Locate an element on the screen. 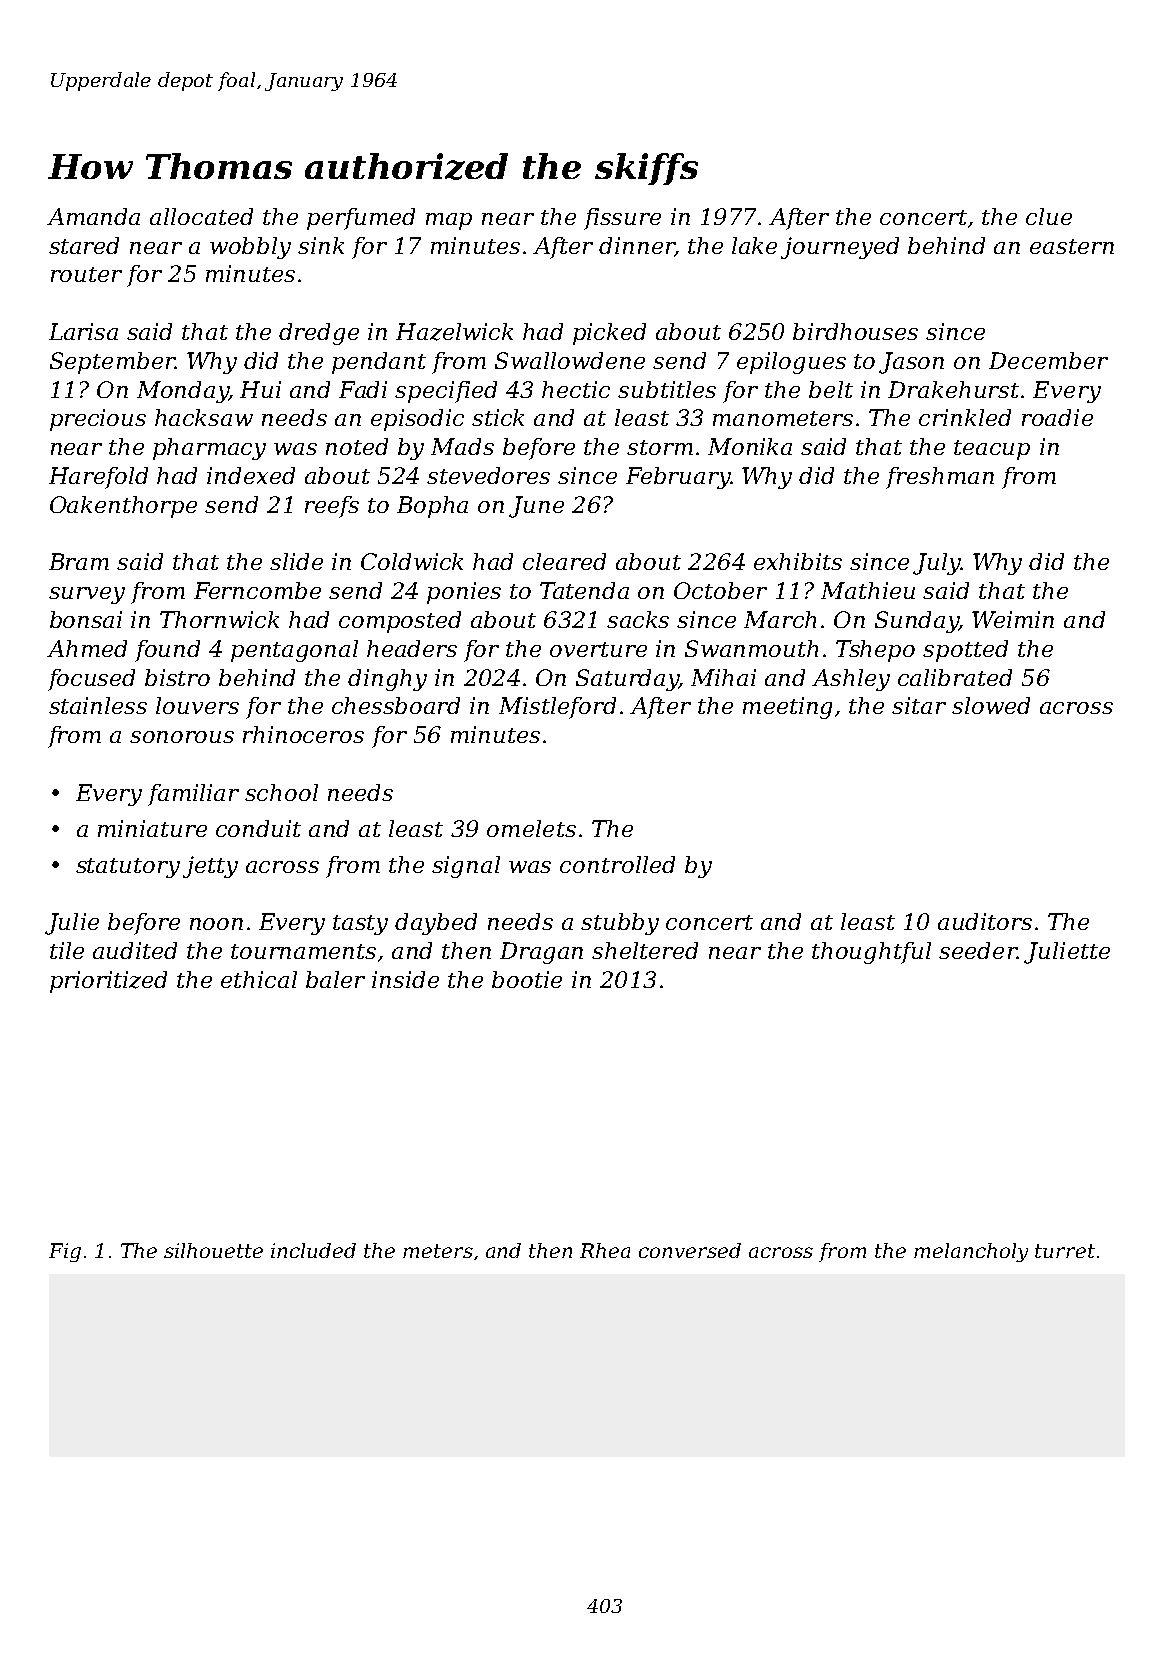  dinghy is located at coordinates (387, 680).
